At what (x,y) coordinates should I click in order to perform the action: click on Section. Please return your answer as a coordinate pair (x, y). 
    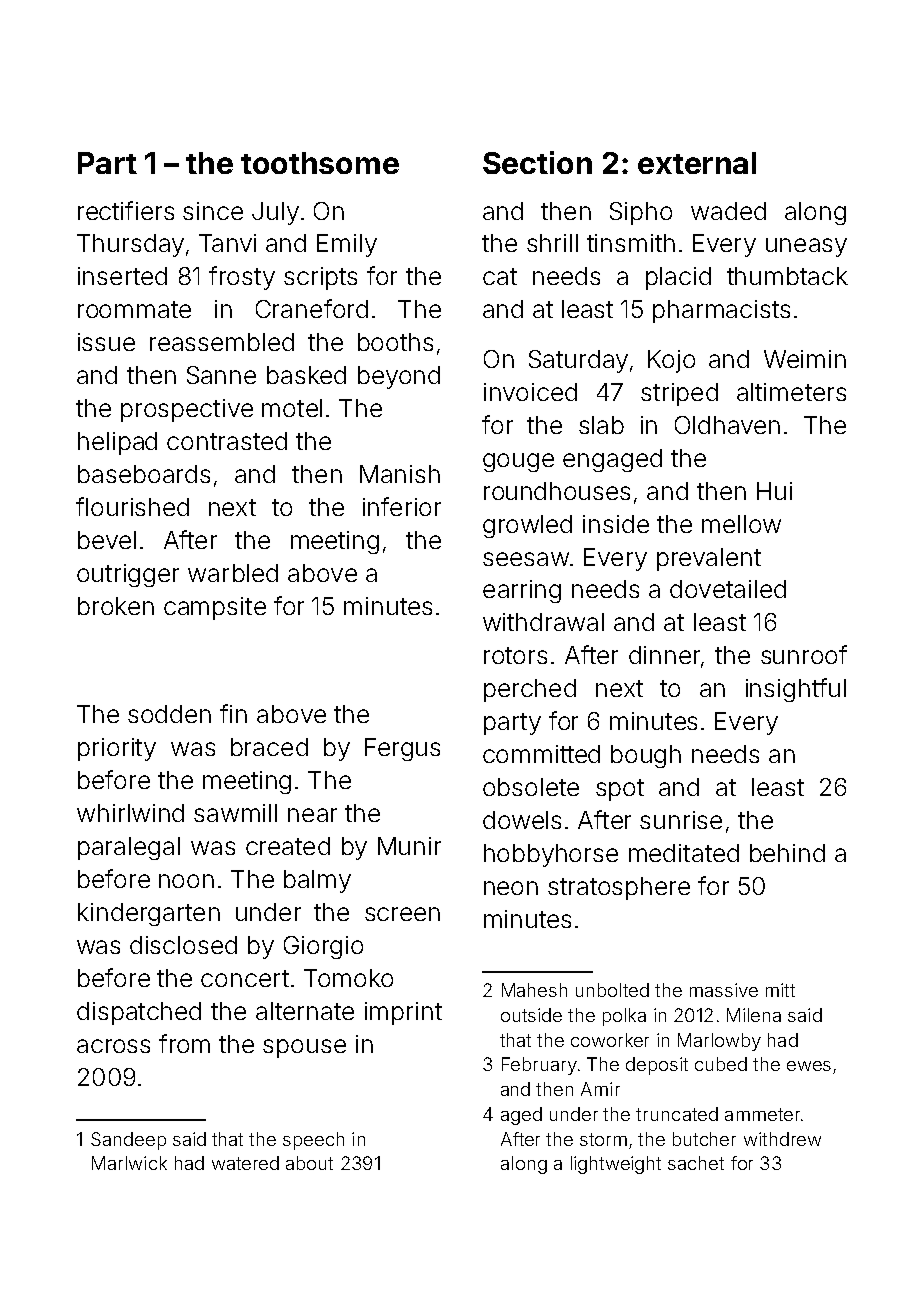
    Looking at the image, I should click on (537, 162).
